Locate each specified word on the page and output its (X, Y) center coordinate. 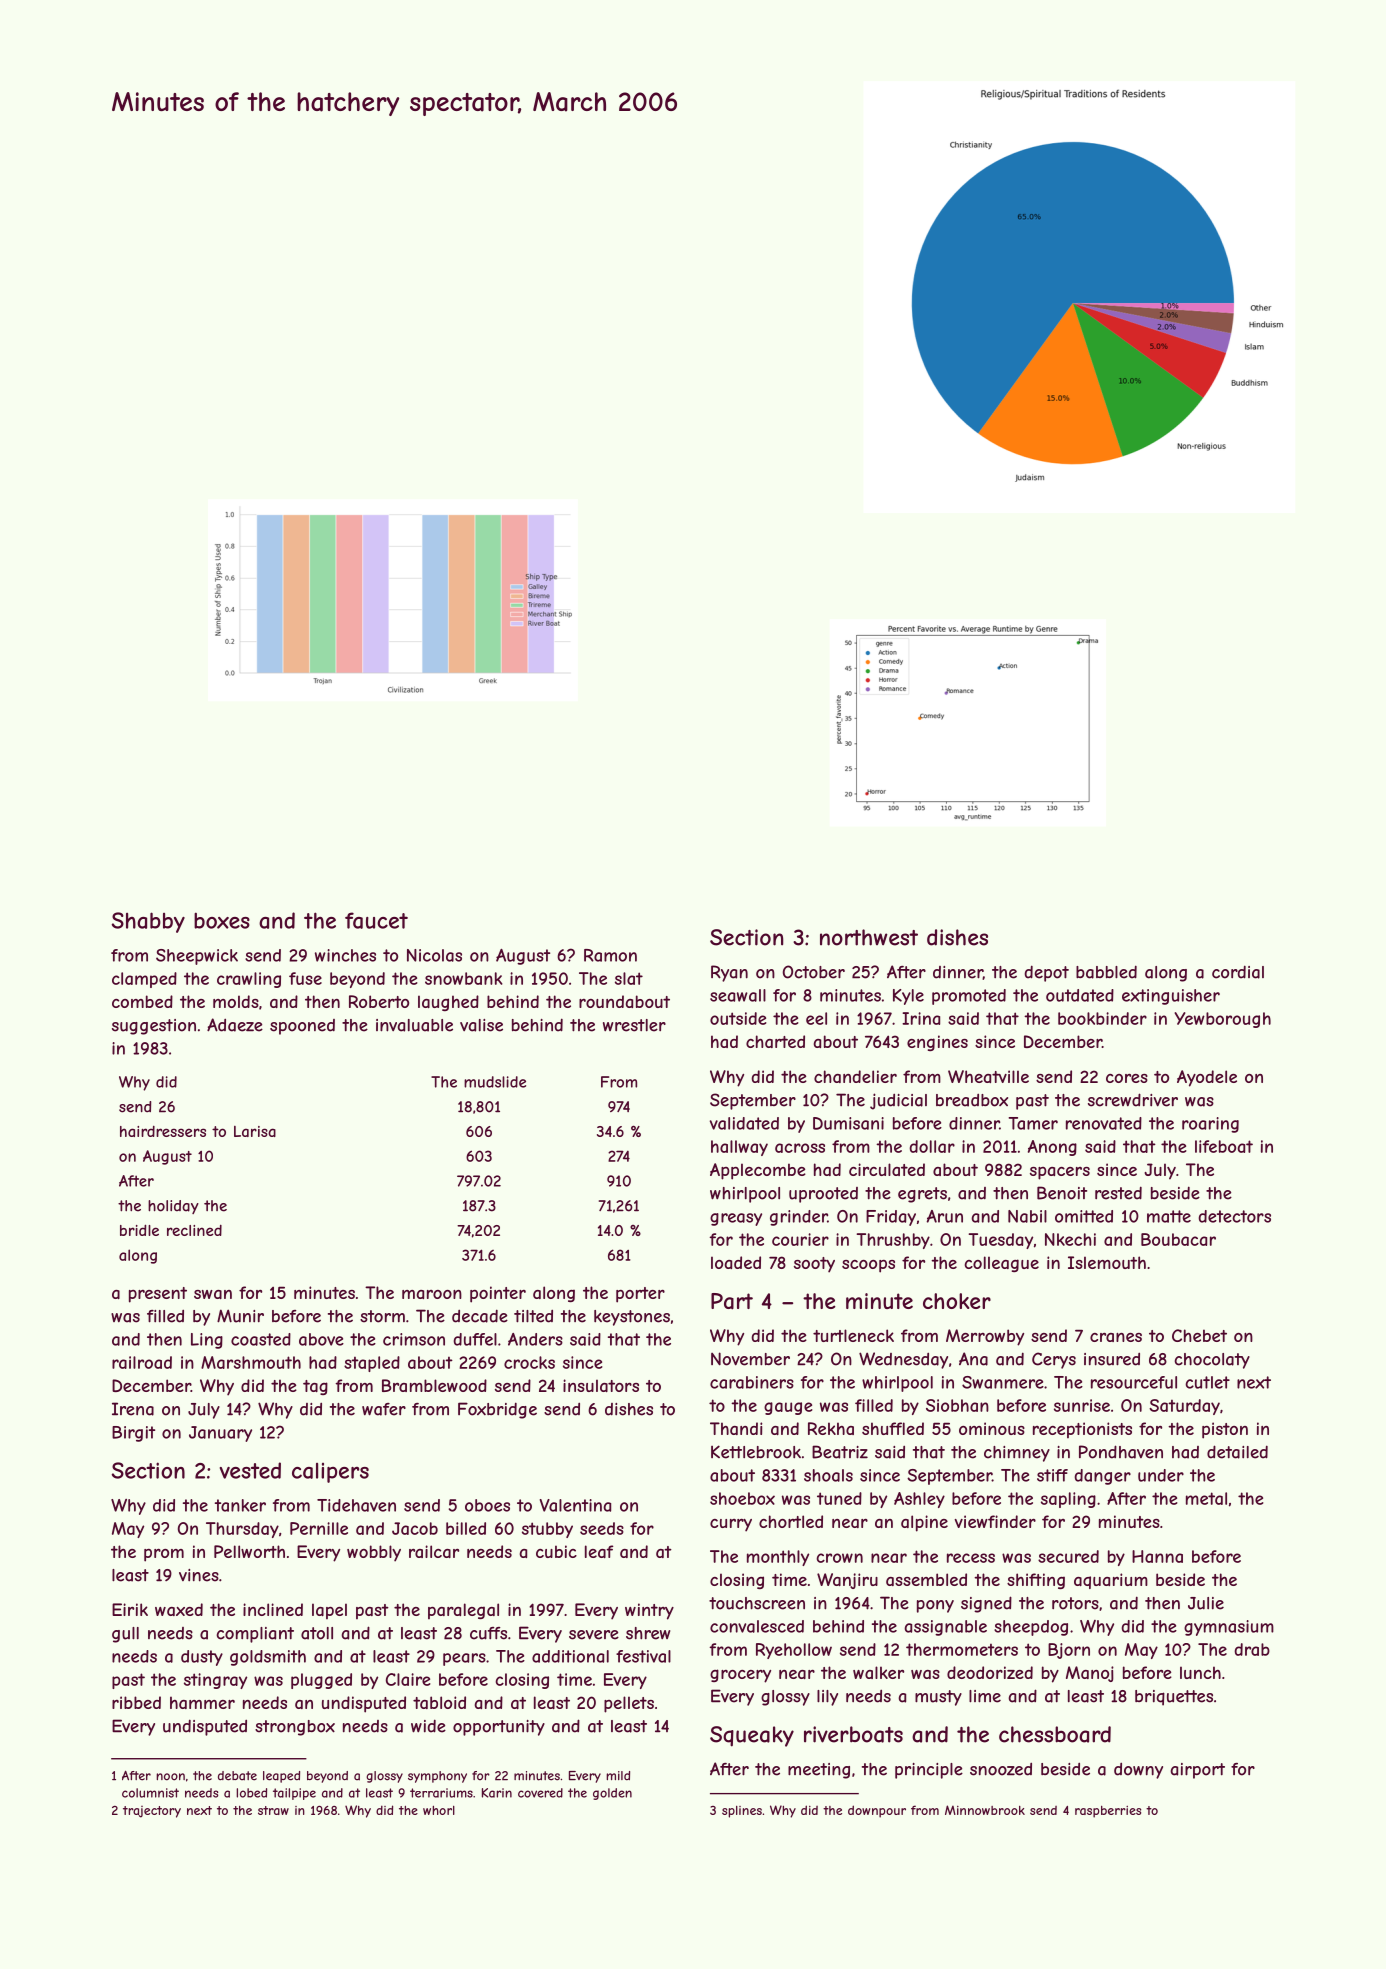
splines (742, 1812)
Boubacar (1178, 1239)
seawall (738, 995)
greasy (736, 1219)
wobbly (374, 1553)
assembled (926, 1579)
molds (236, 1001)
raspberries (1108, 1812)
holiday (173, 1207)
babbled (1106, 972)
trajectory (152, 1812)
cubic (556, 1551)
